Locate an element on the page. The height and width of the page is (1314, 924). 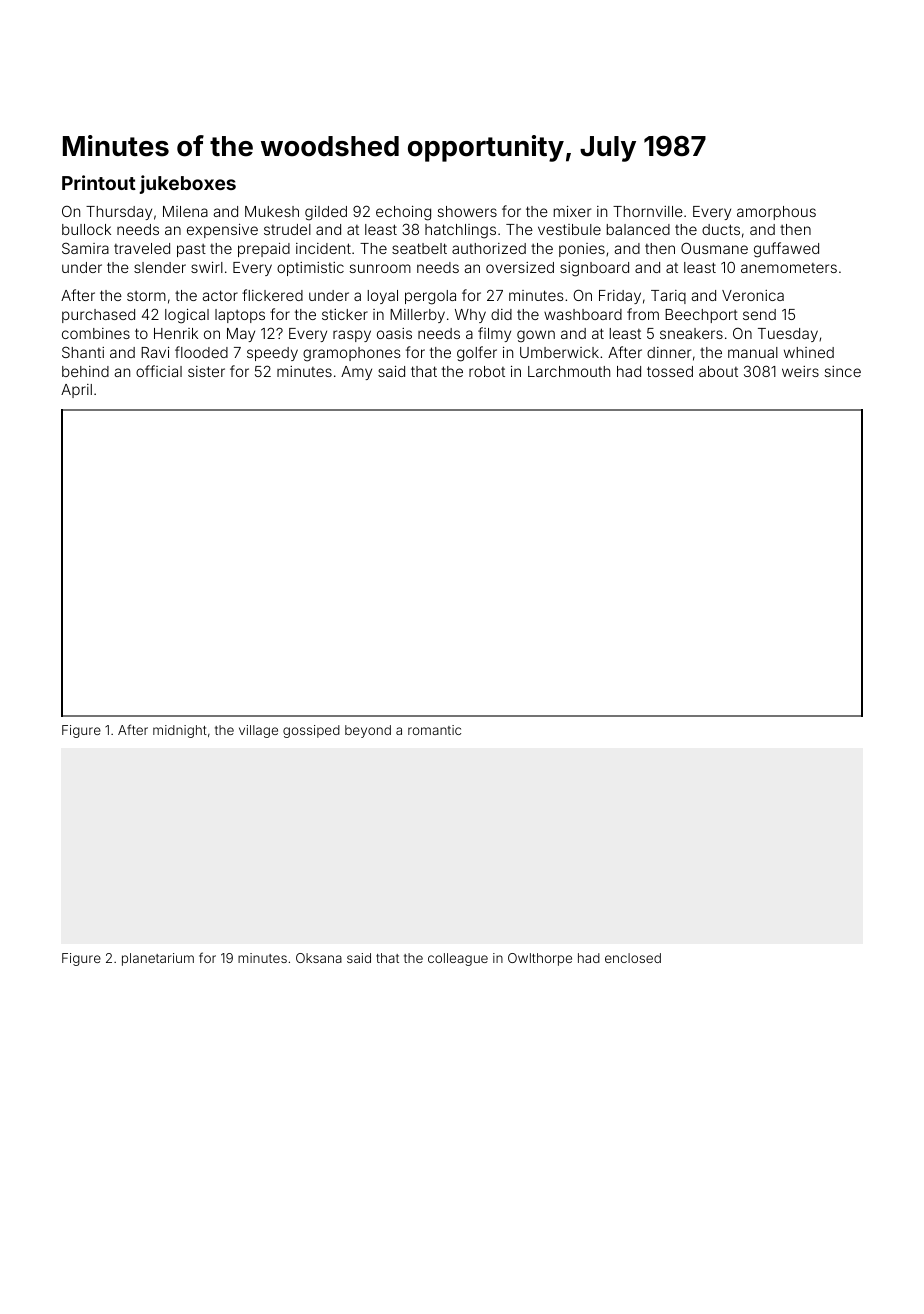
planetarium is located at coordinates (158, 959).
